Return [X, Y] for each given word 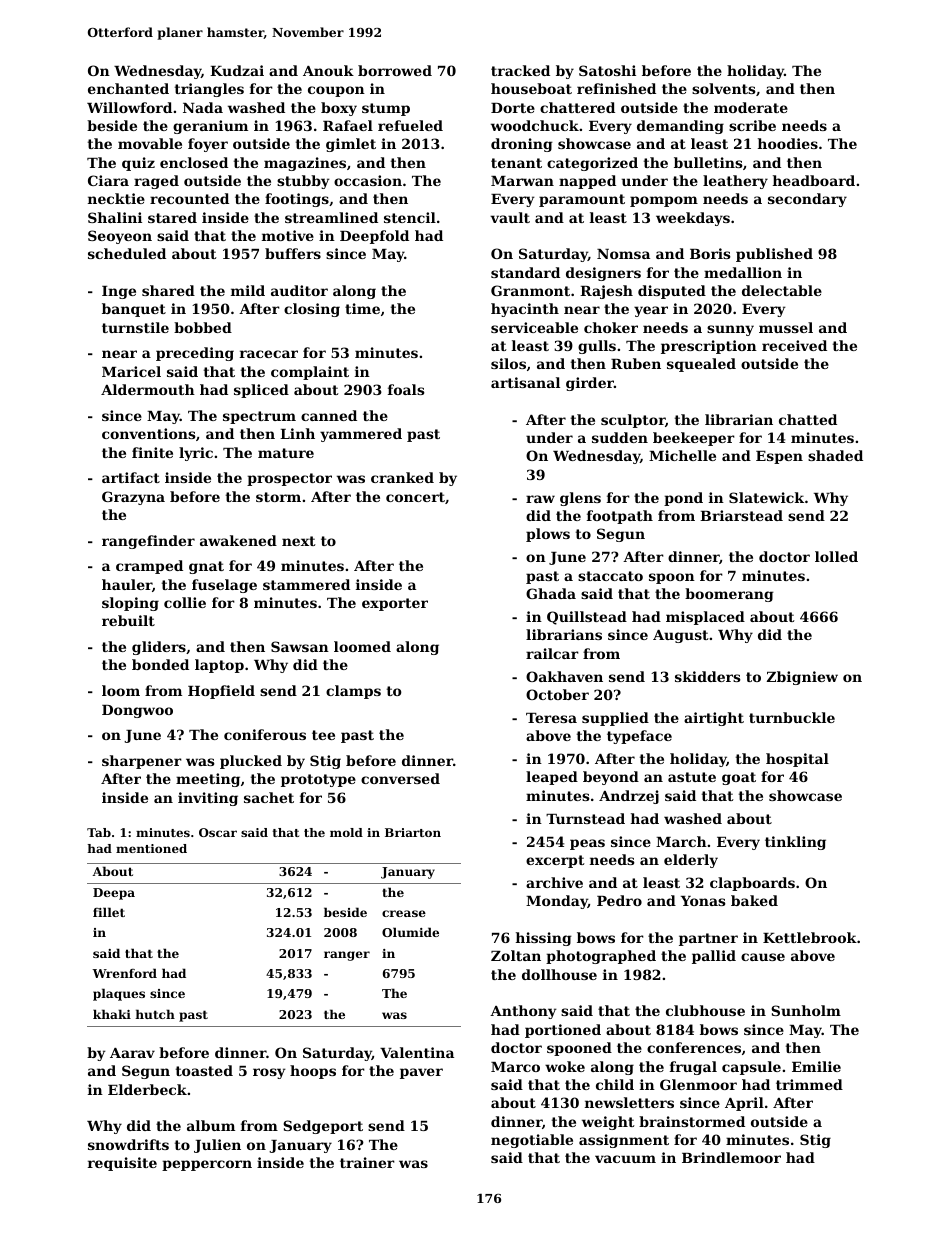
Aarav [132, 1053]
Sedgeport [323, 1127]
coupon [336, 91]
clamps [353, 692]
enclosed [194, 162]
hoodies [788, 143]
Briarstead [741, 515]
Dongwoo [137, 711]
